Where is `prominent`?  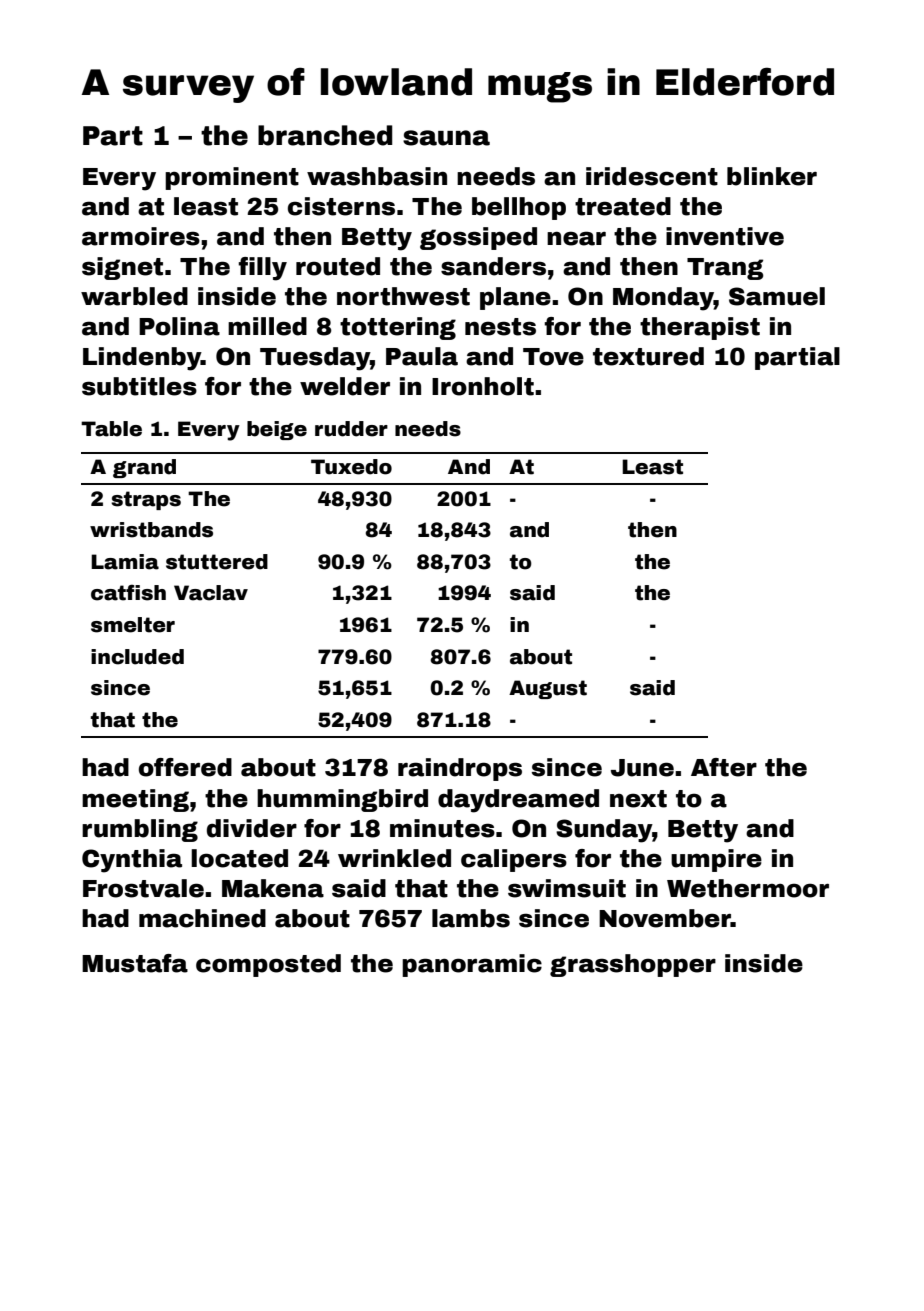 prominent is located at coordinates (232, 178).
